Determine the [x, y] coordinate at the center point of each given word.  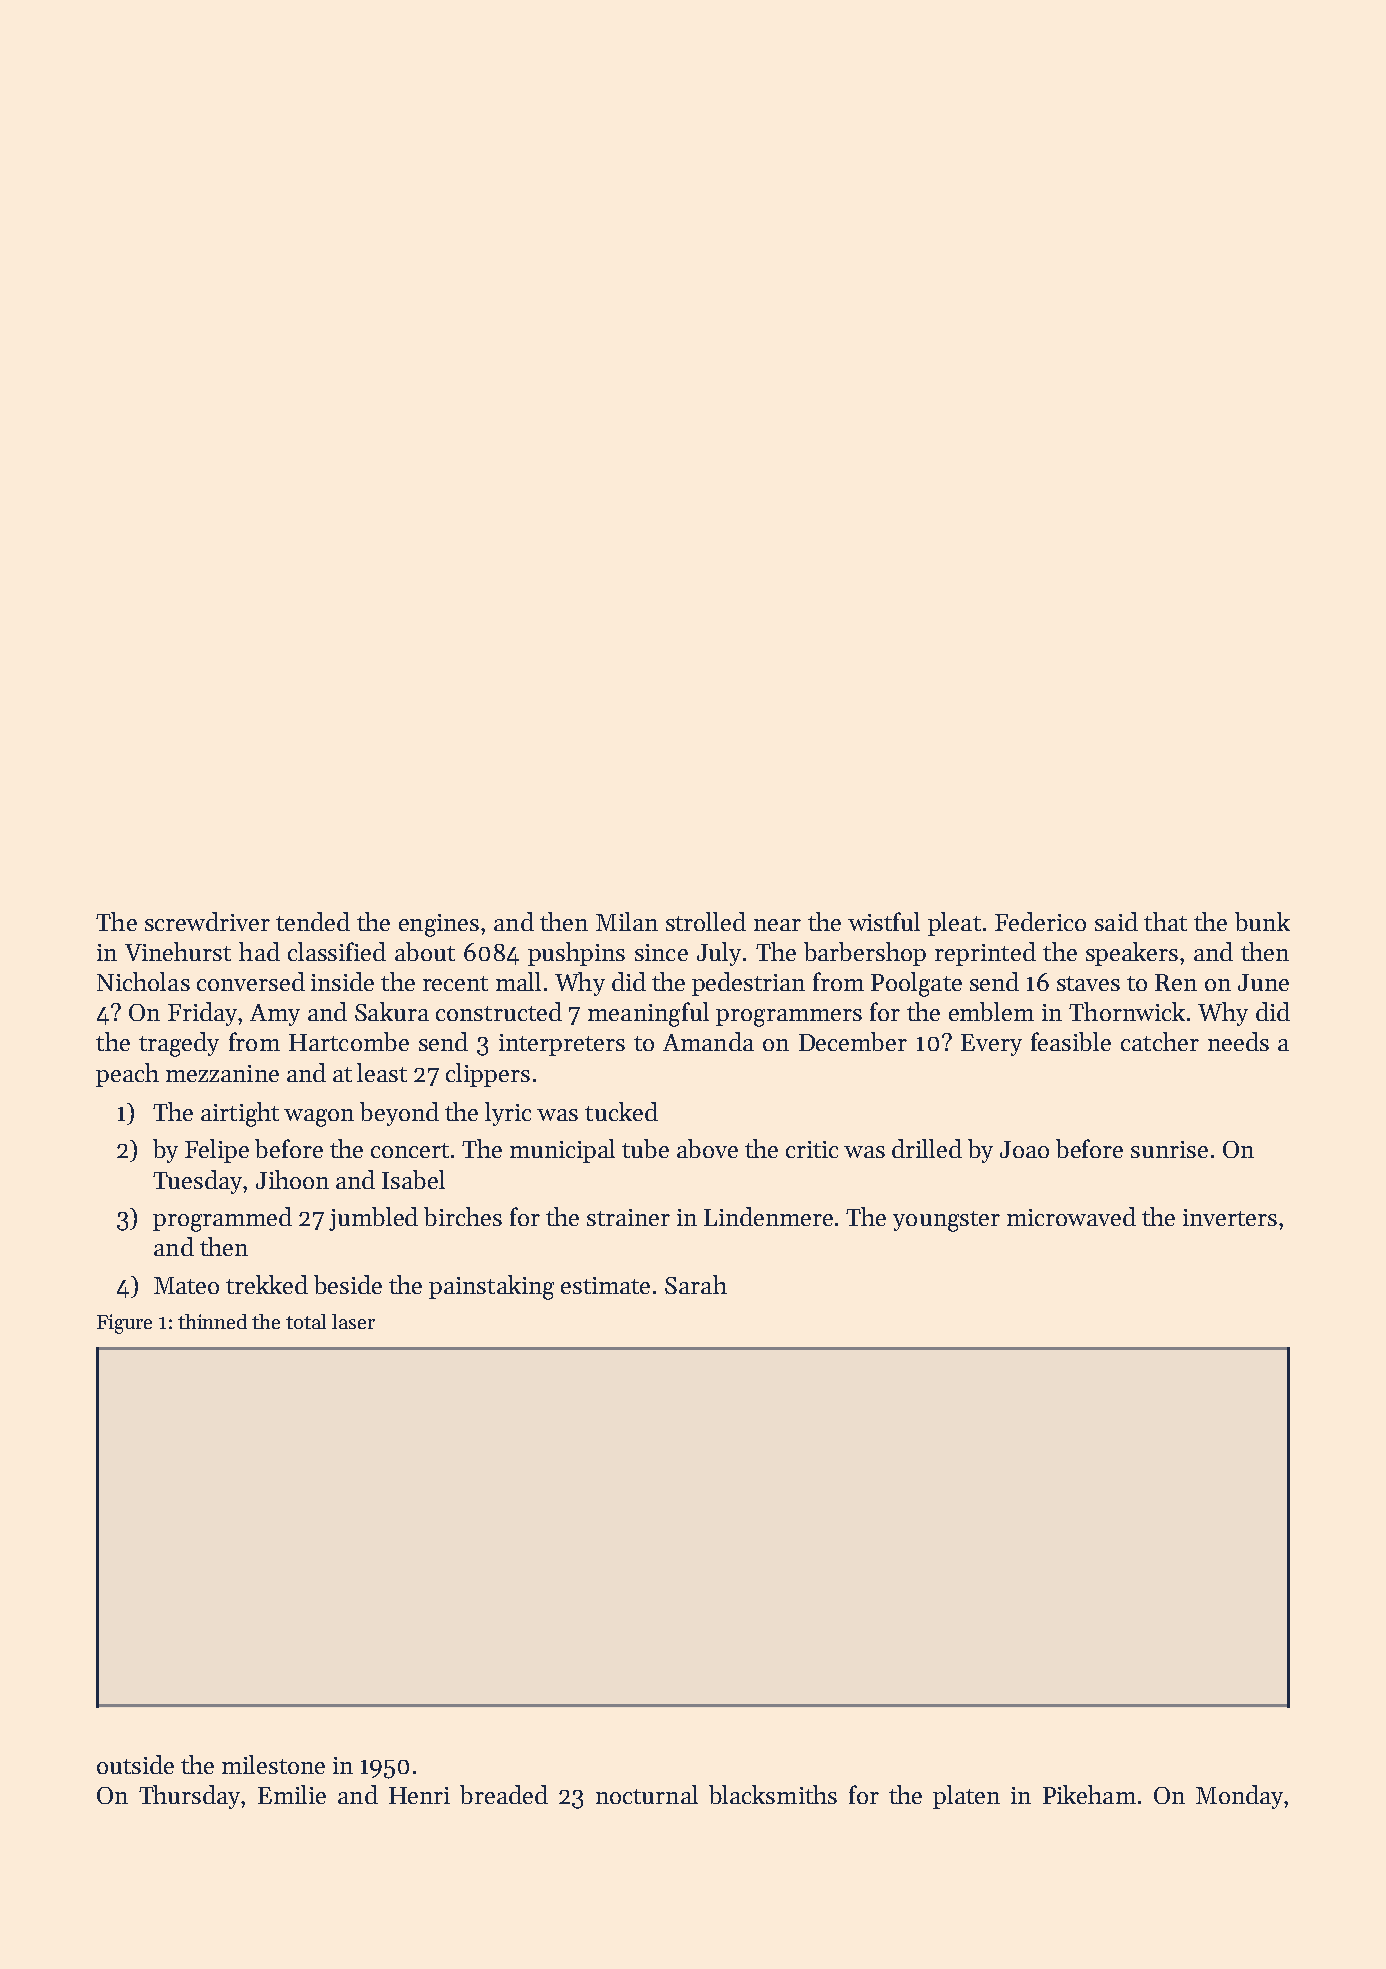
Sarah [696, 1284]
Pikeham [1089, 1794]
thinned [212, 1321]
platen [966, 1797]
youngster [946, 1221]
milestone [273, 1764]
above [707, 1148]
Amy [275, 1015]
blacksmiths [773, 1794]
